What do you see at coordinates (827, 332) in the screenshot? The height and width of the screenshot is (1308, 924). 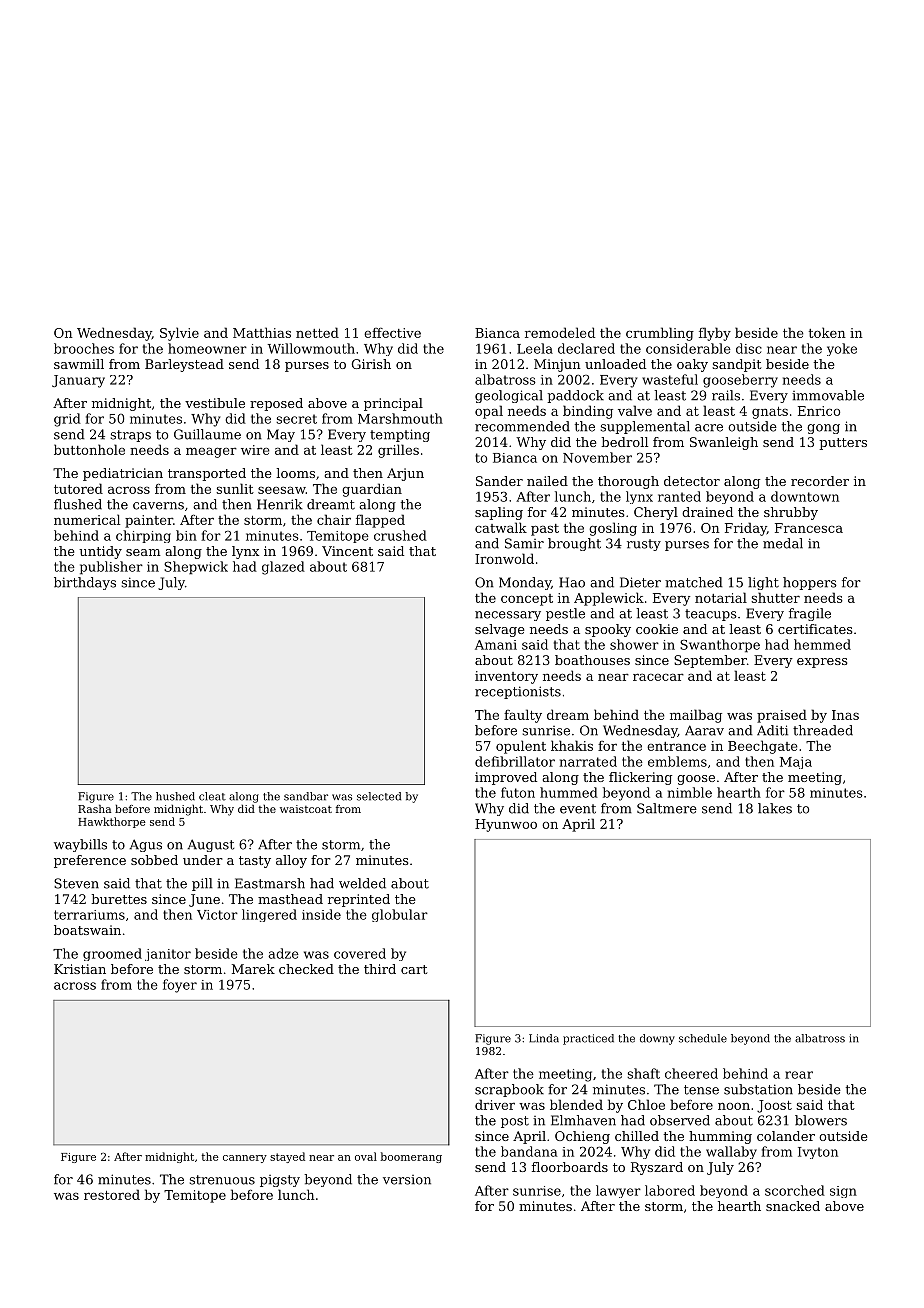 I see `token` at bounding box center [827, 332].
